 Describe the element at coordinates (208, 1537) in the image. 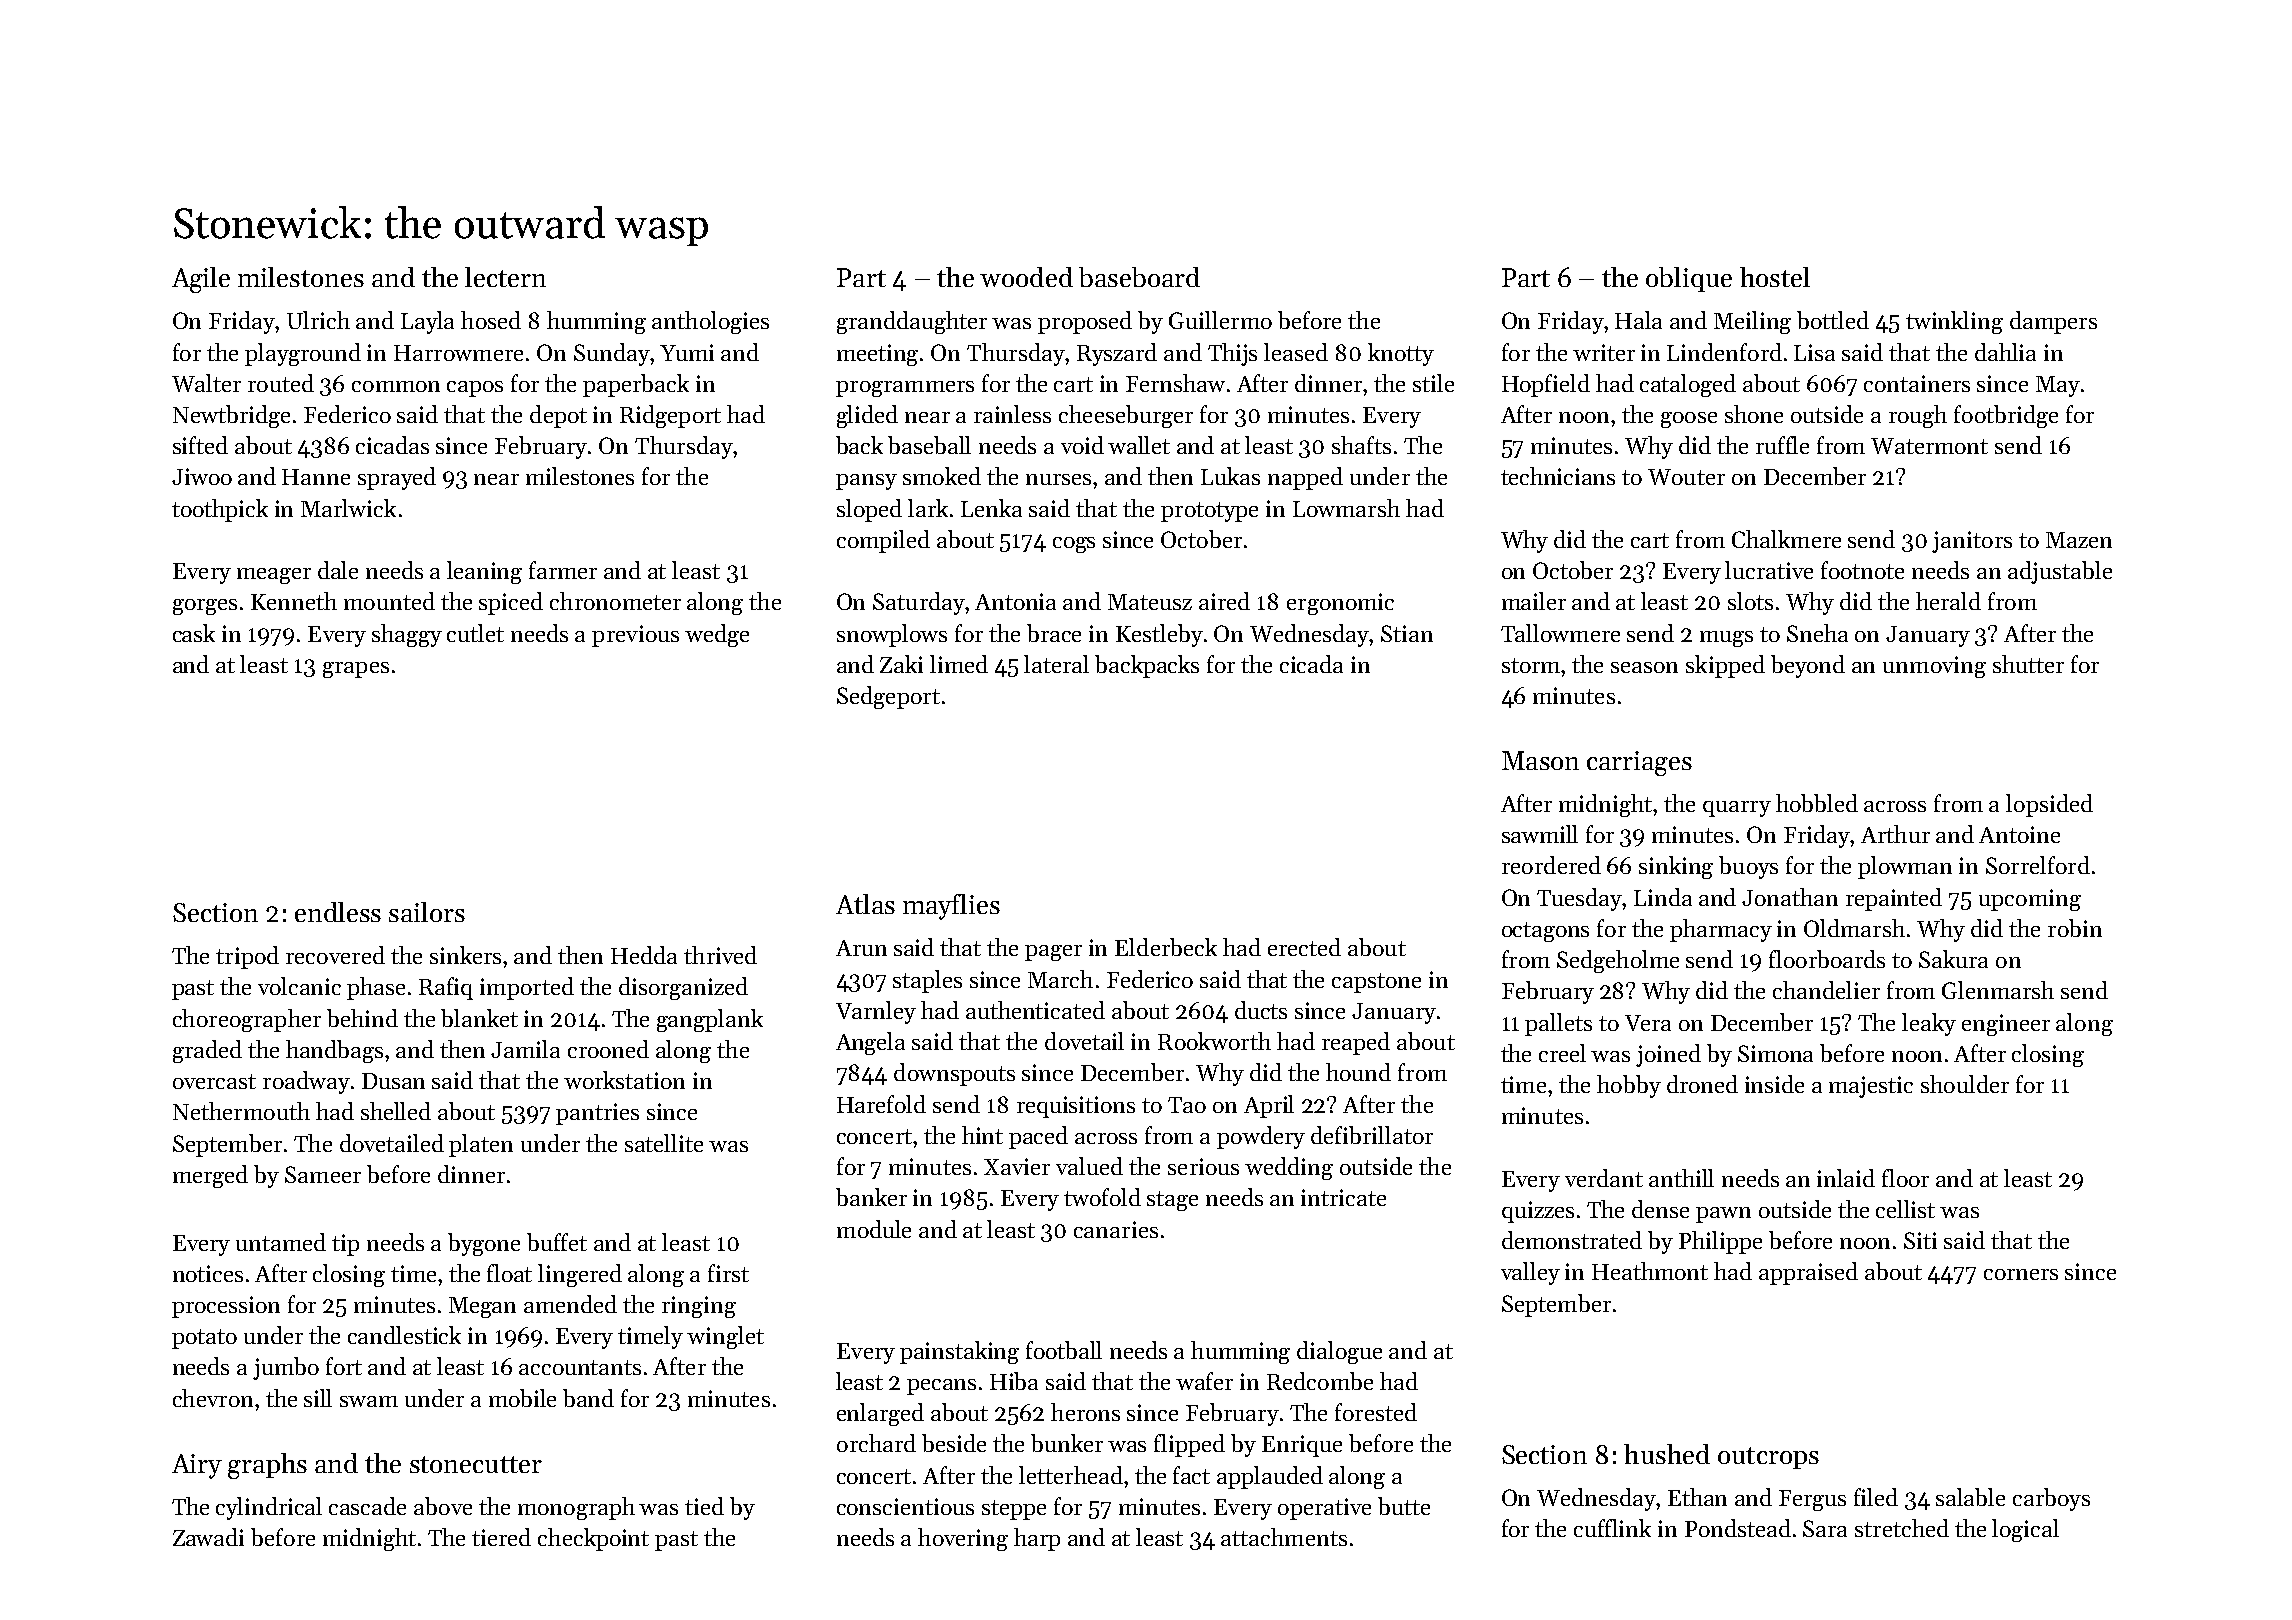

I see `Zawadi` at that location.
